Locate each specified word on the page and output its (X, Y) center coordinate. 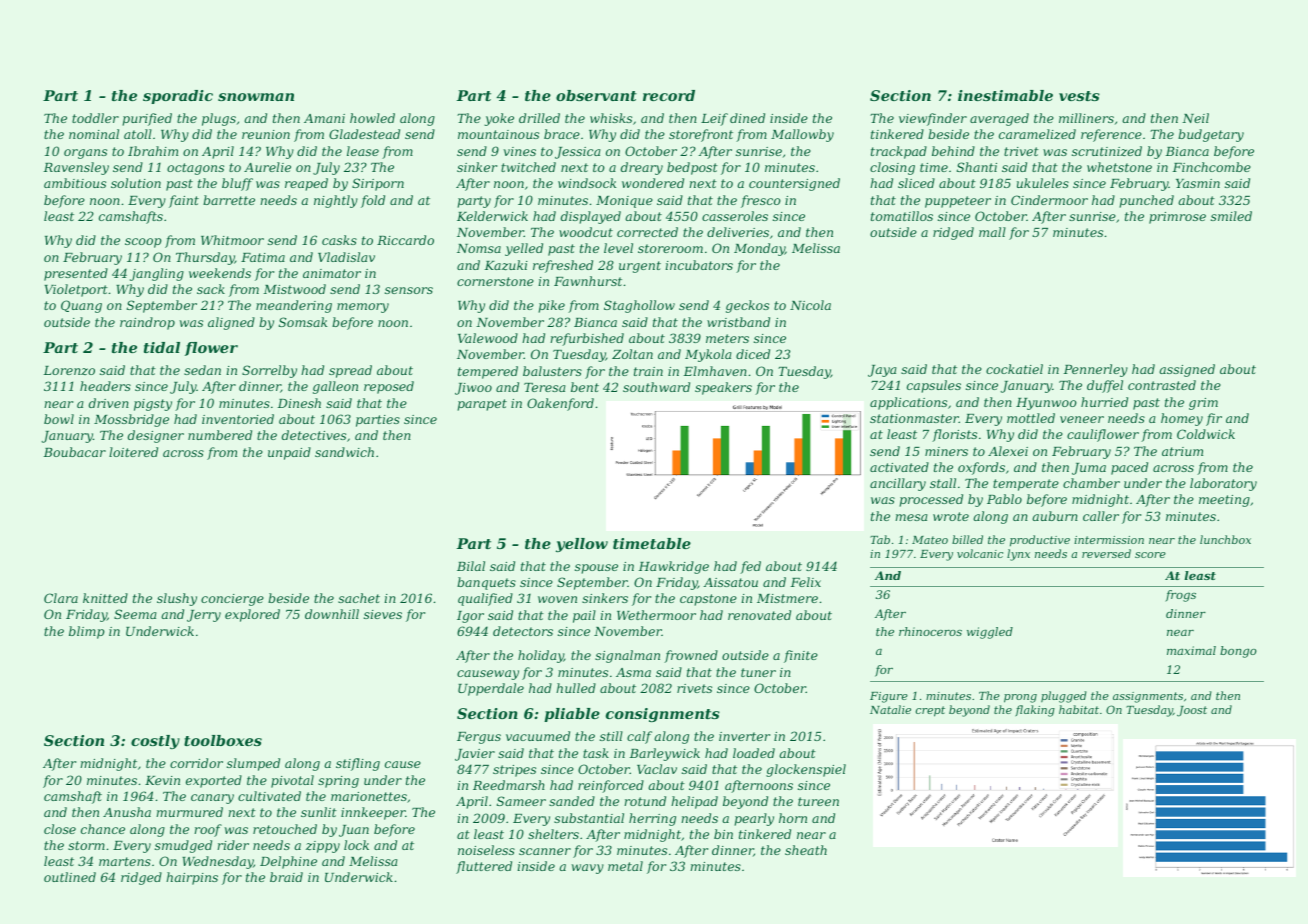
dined (747, 118)
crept (930, 711)
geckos (747, 306)
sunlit (319, 812)
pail (584, 616)
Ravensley (76, 168)
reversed (1106, 553)
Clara (61, 598)
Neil (1195, 118)
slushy (177, 599)
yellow (582, 545)
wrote (951, 516)
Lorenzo (69, 370)
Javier (475, 755)
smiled (1231, 216)
